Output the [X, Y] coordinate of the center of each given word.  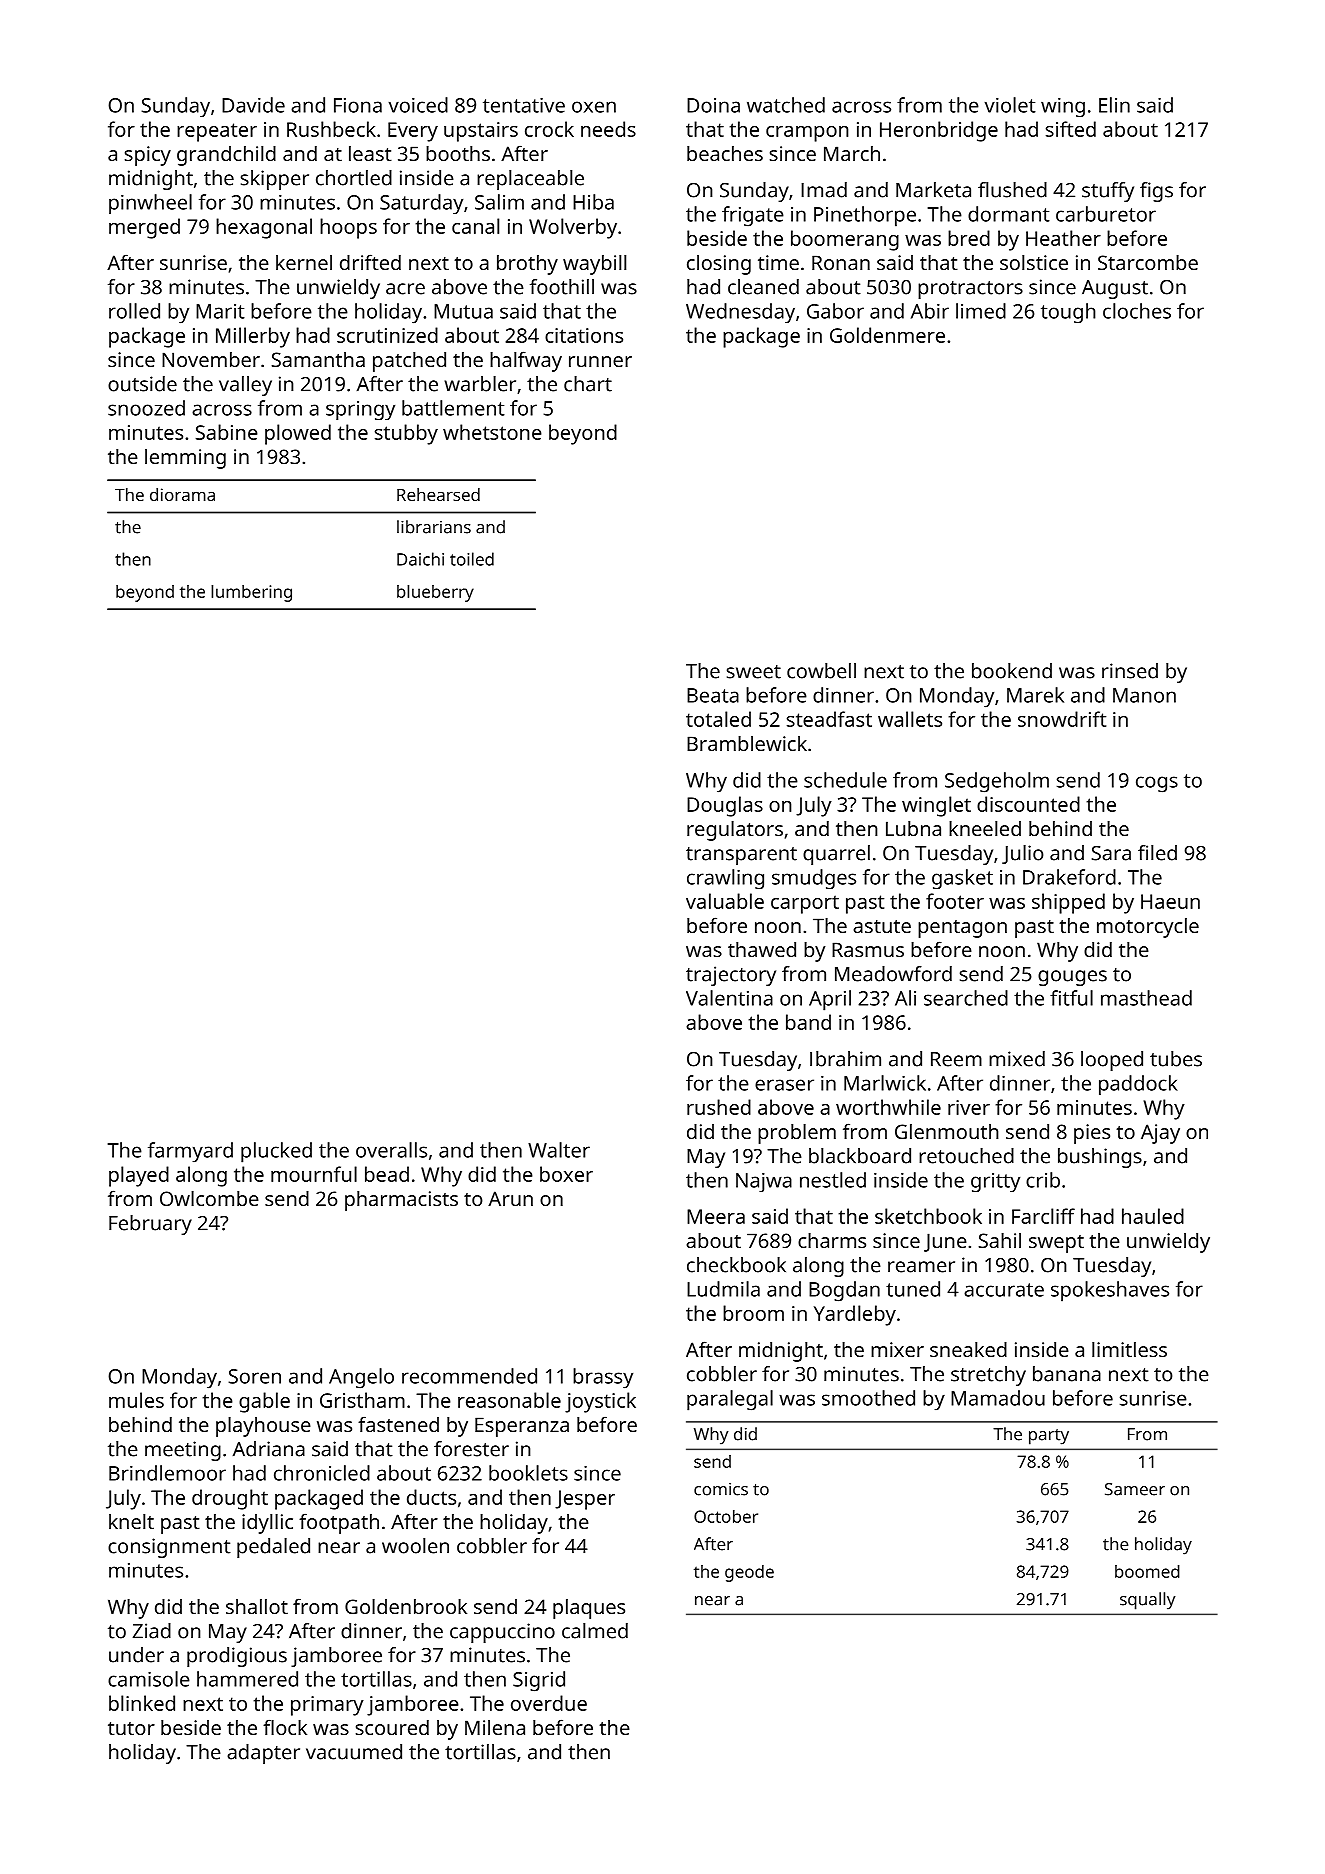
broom [753, 1313]
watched [786, 105]
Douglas [725, 806]
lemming [185, 459]
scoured [392, 1727]
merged [144, 228]
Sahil [1000, 1240]
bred [969, 238]
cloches [1137, 311]
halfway [526, 361]
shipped [1068, 903]
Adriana [269, 1449]
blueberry [435, 593]
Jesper [585, 1500]
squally [1147, 1601]
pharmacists [401, 1201]
